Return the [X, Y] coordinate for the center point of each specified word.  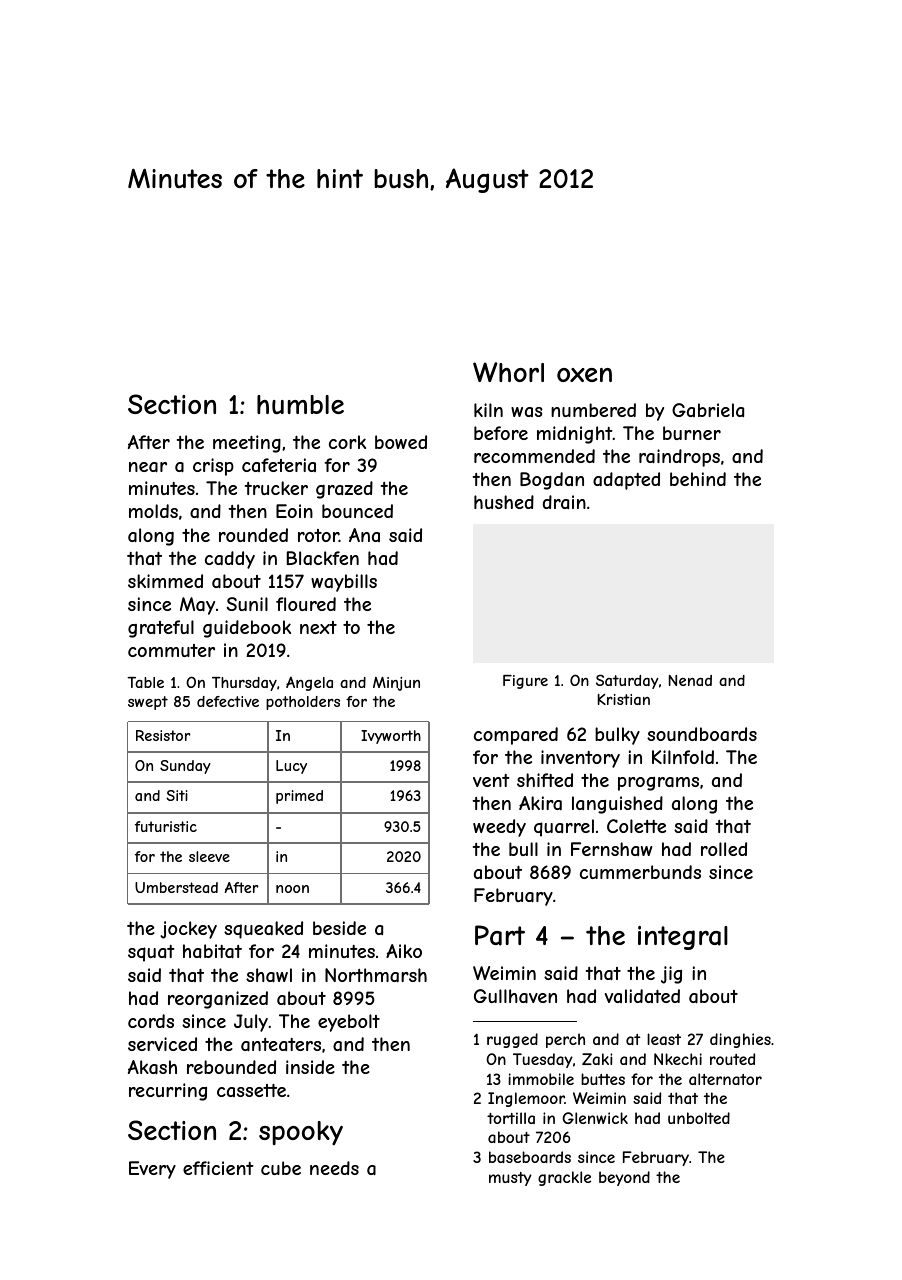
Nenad [690, 680]
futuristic [166, 826]
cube [281, 1168]
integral [683, 938]
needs [334, 1168]
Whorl [508, 372]
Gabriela [708, 410]
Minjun [396, 684]
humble [300, 404]
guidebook [247, 629]
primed [299, 797]
